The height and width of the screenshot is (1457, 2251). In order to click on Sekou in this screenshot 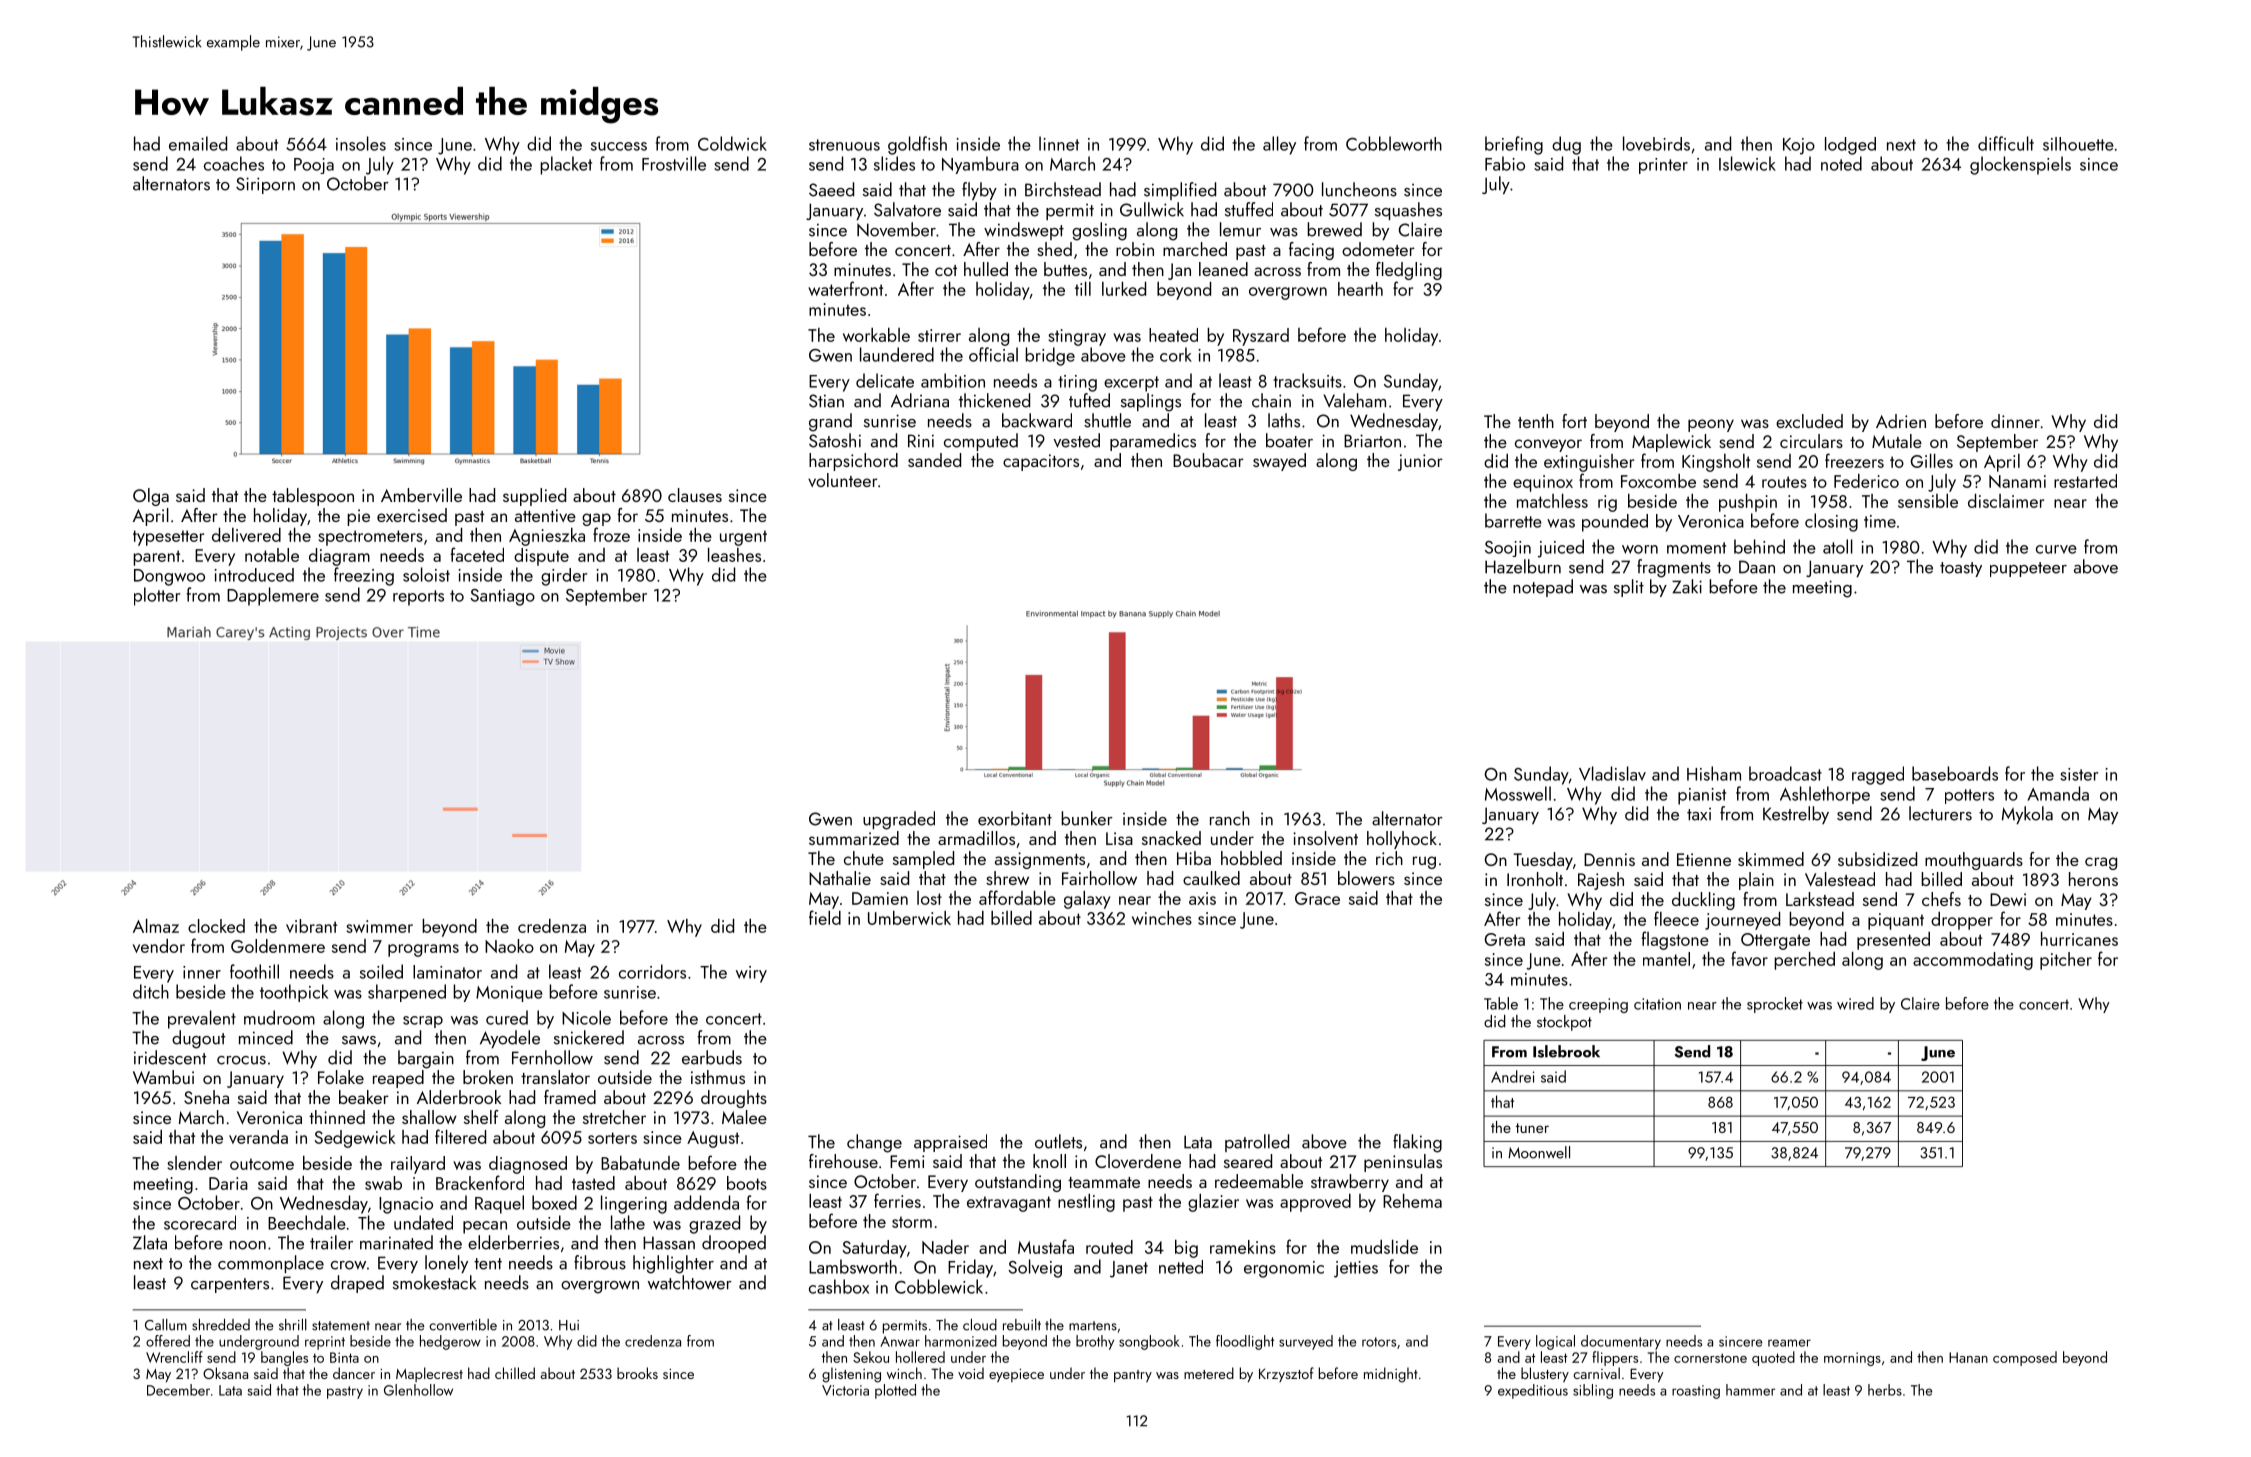, I will do `click(871, 1357)`.
